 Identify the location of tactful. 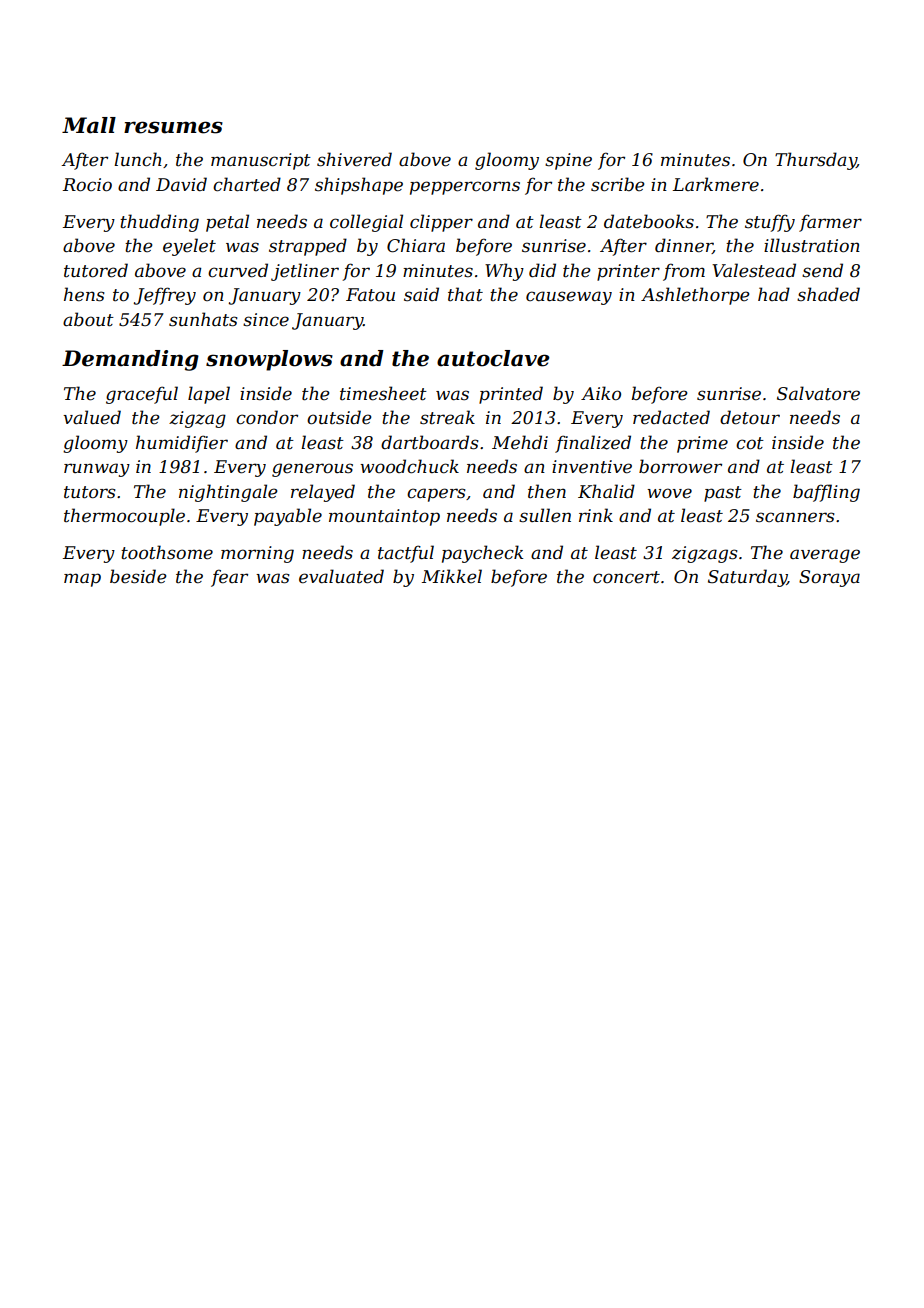
(406, 554).
